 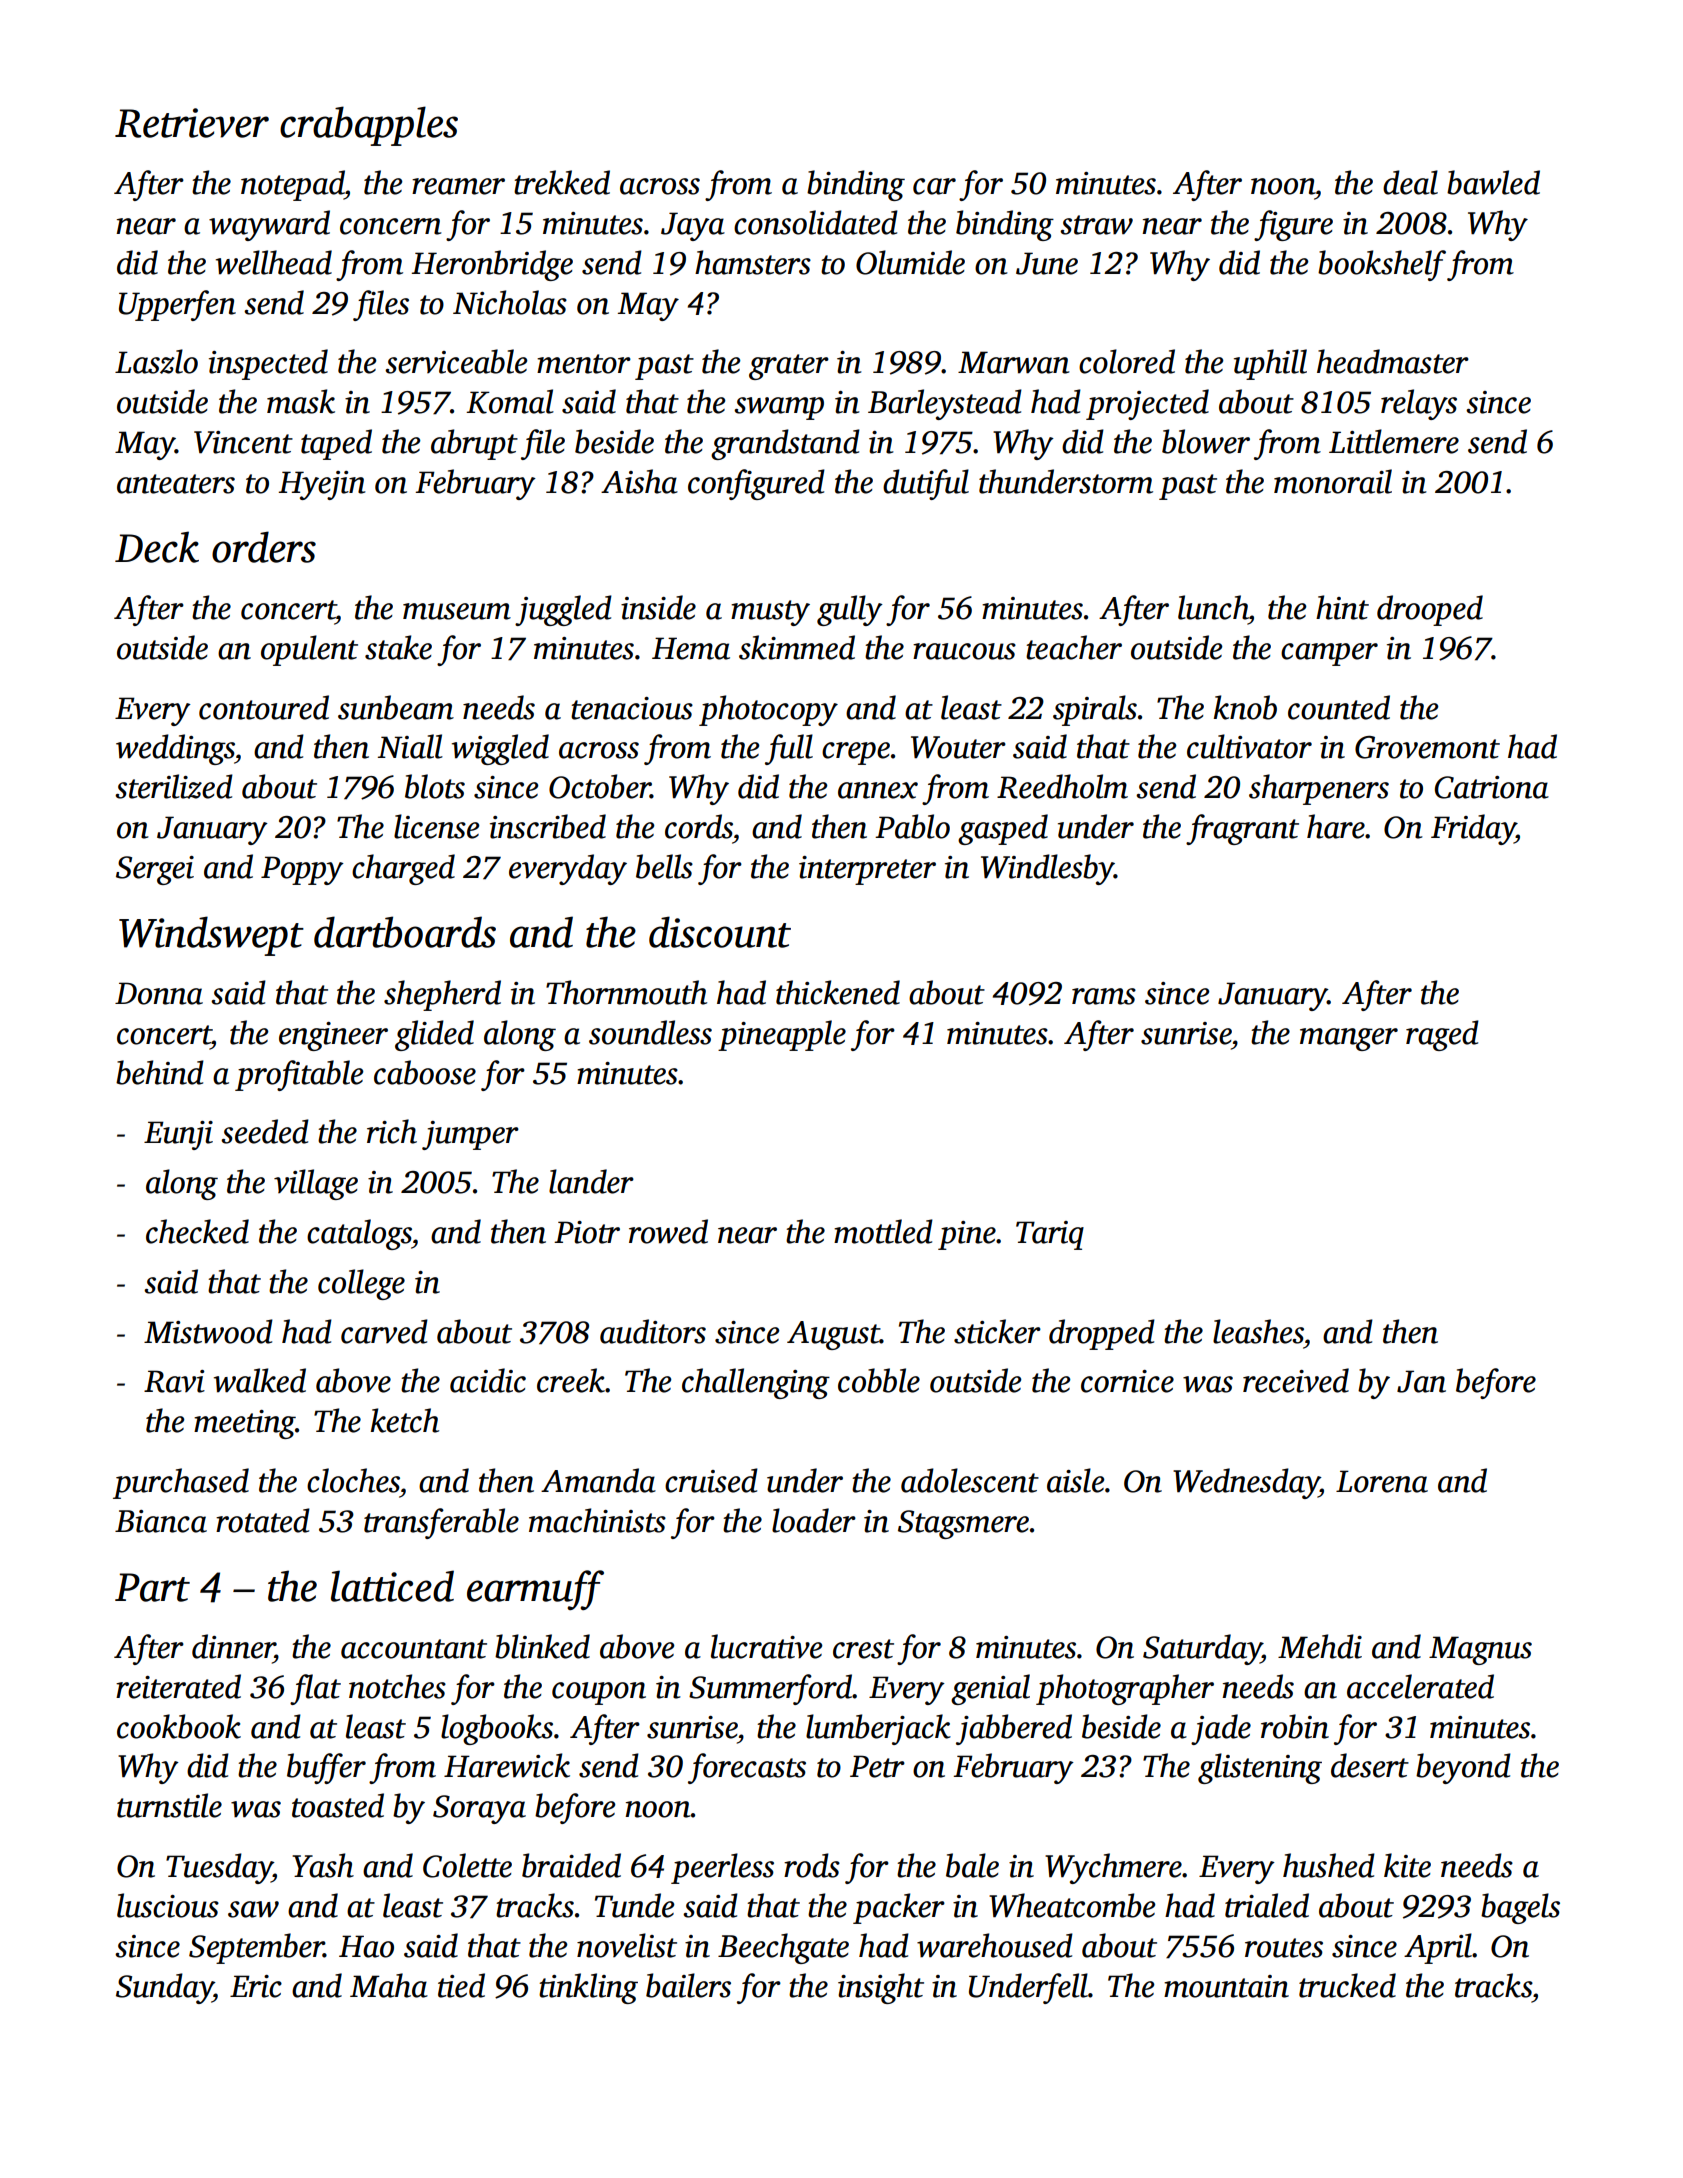 What do you see at coordinates (1014, 1729) in the screenshot?
I see `jabbered` at bounding box center [1014, 1729].
